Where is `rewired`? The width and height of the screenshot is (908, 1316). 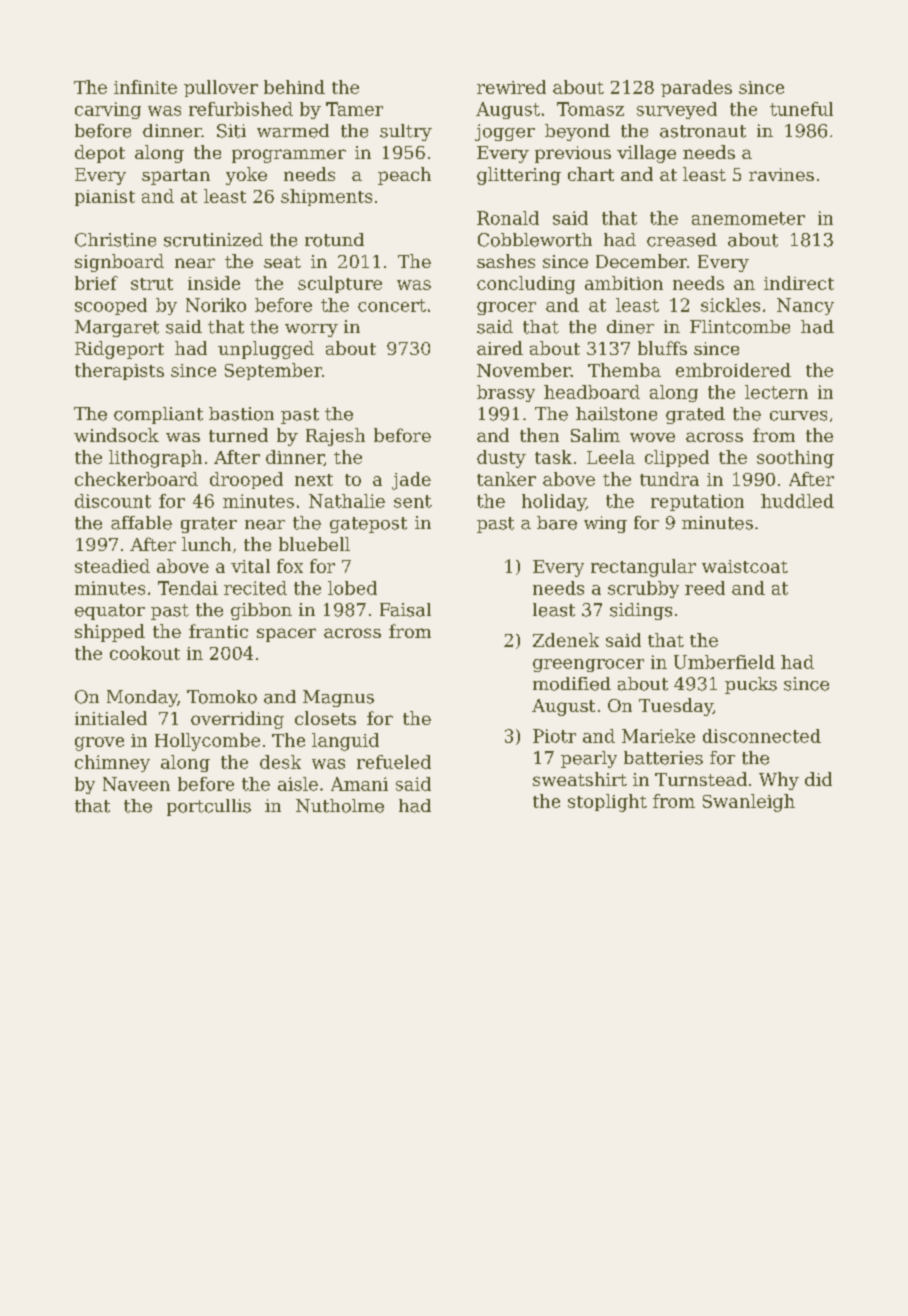
rewired is located at coordinates (511, 87).
